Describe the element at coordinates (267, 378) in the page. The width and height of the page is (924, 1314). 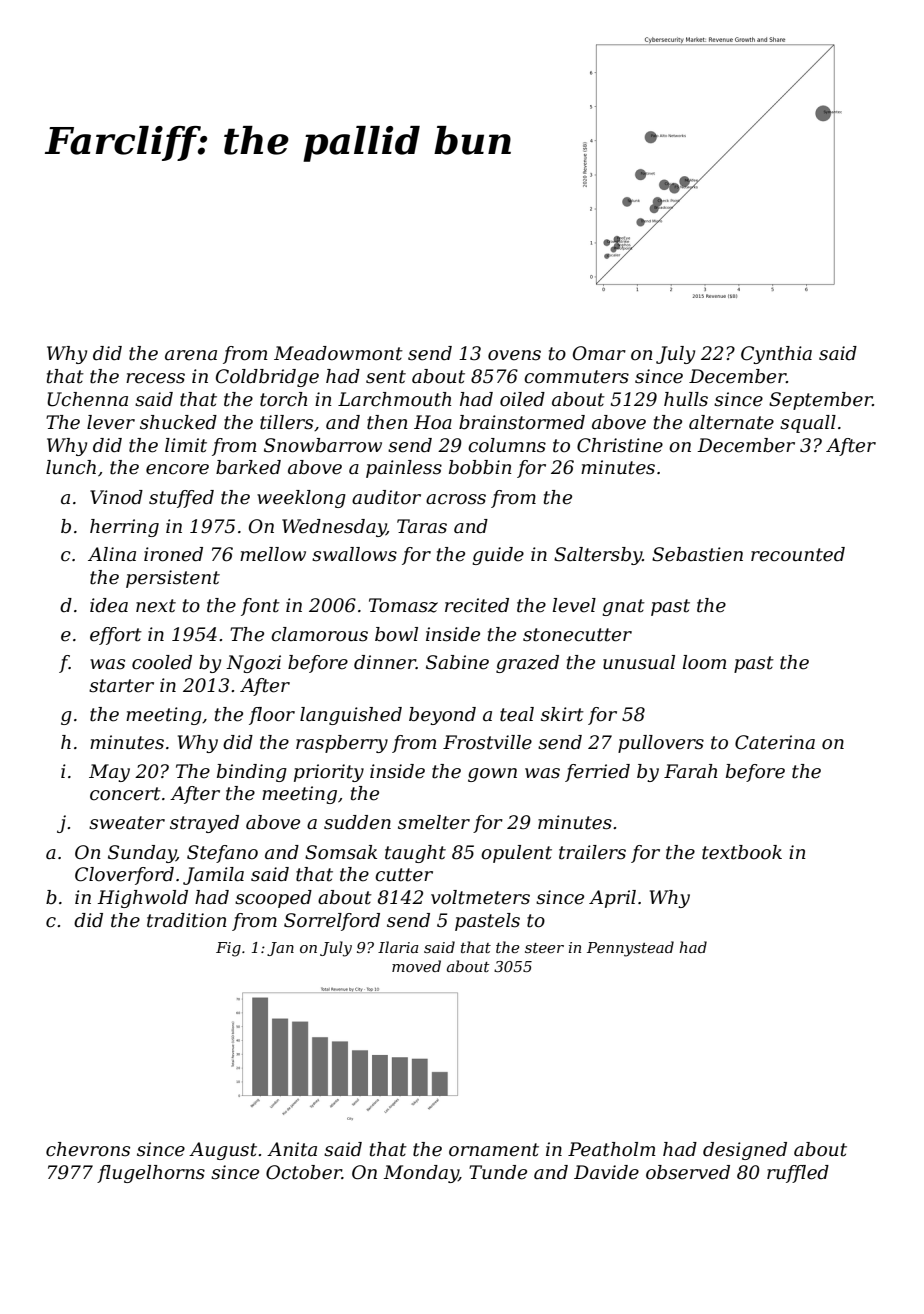
I see `Coldbridge` at that location.
